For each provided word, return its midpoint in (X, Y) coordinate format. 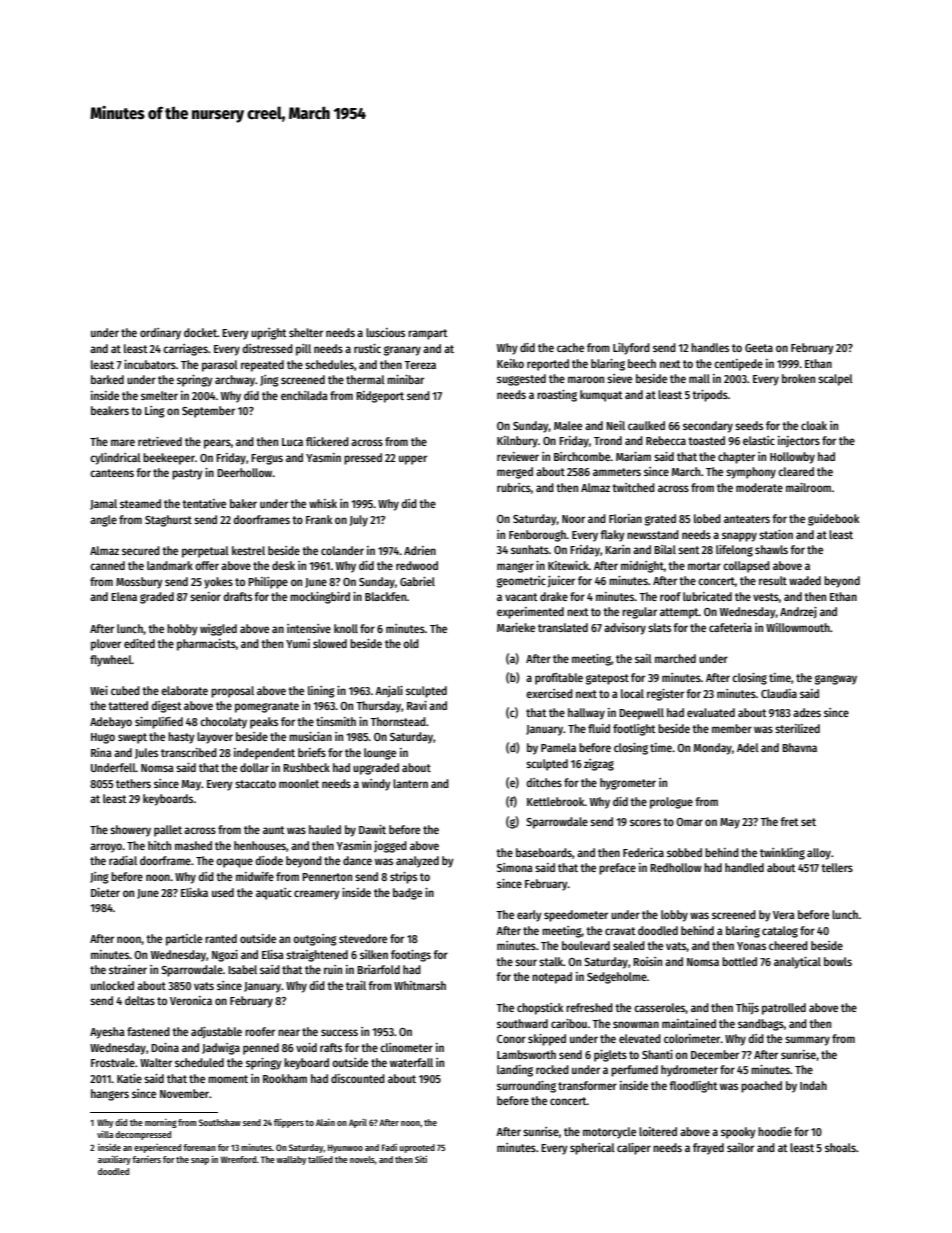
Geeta (759, 348)
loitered (658, 1131)
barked (107, 379)
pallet (168, 831)
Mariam (633, 456)
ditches (544, 782)
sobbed (684, 852)
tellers (837, 867)
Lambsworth (526, 1054)
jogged (390, 847)
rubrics (514, 487)
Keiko (510, 363)
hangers (110, 1095)
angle (103, 521)
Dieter (105, 892)
